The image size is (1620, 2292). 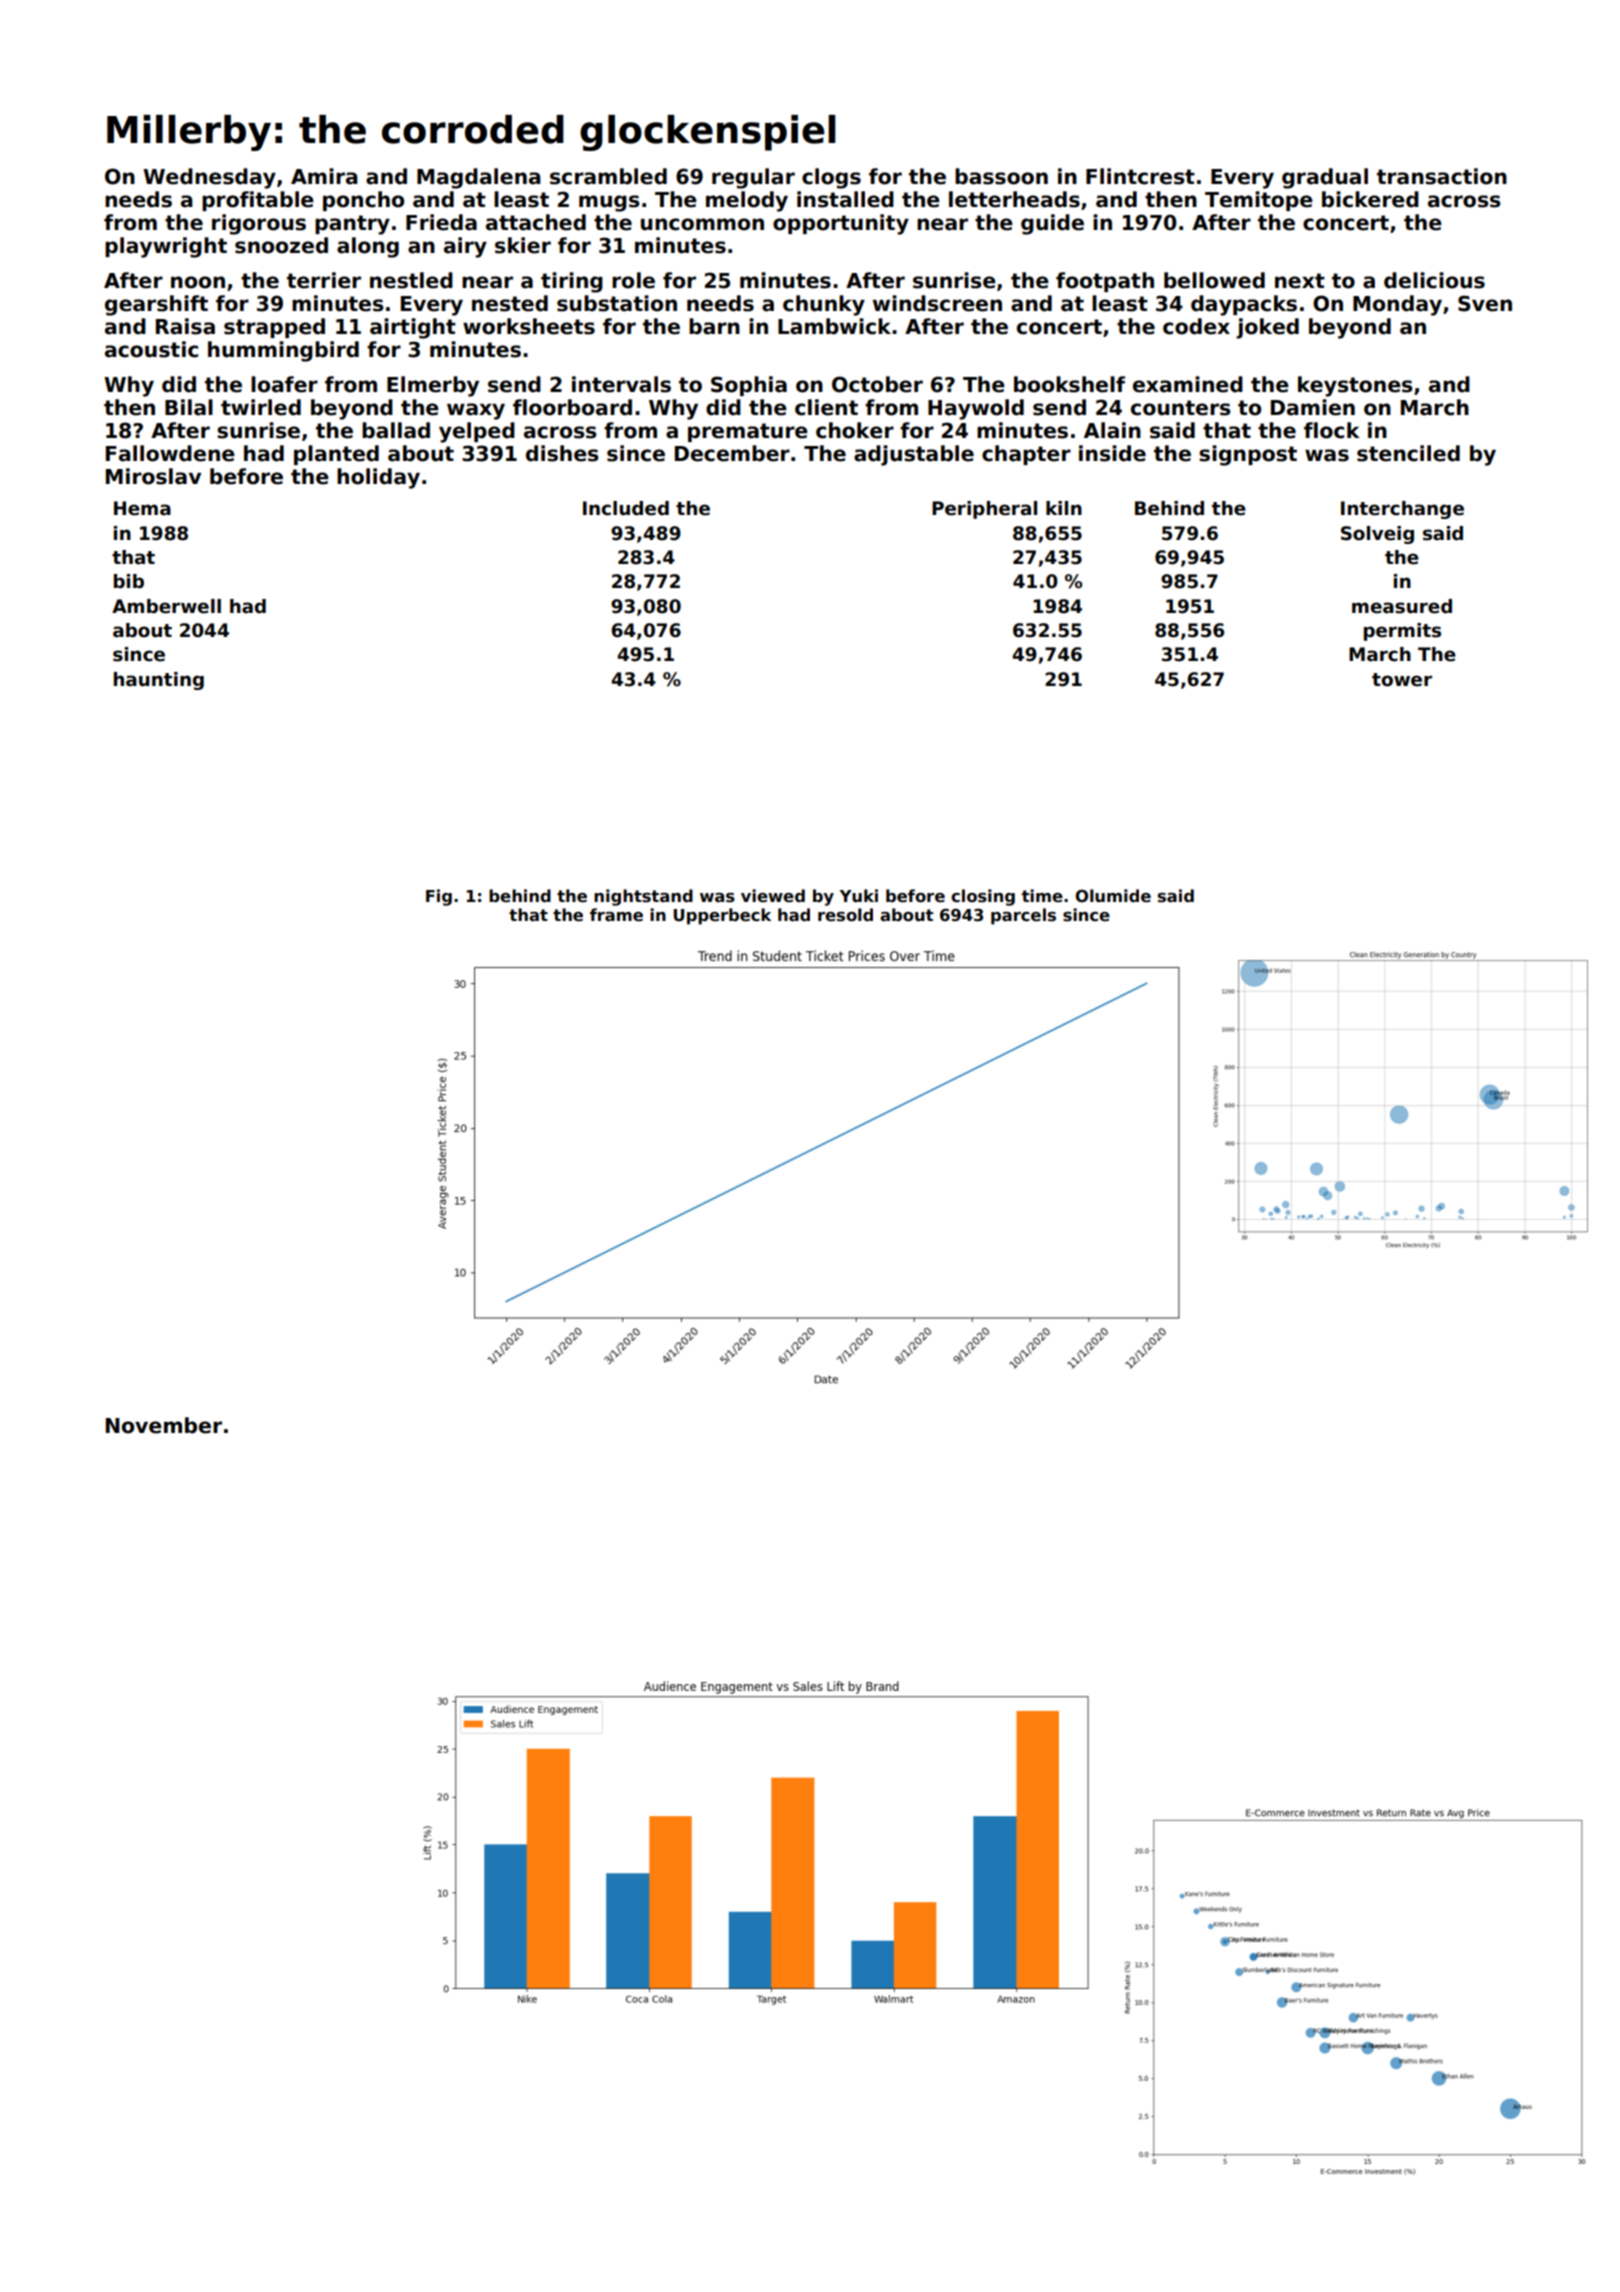 What do you see at coordinates (983, 897) in the image?
I see `closing` at bounding box center [983, 897].
